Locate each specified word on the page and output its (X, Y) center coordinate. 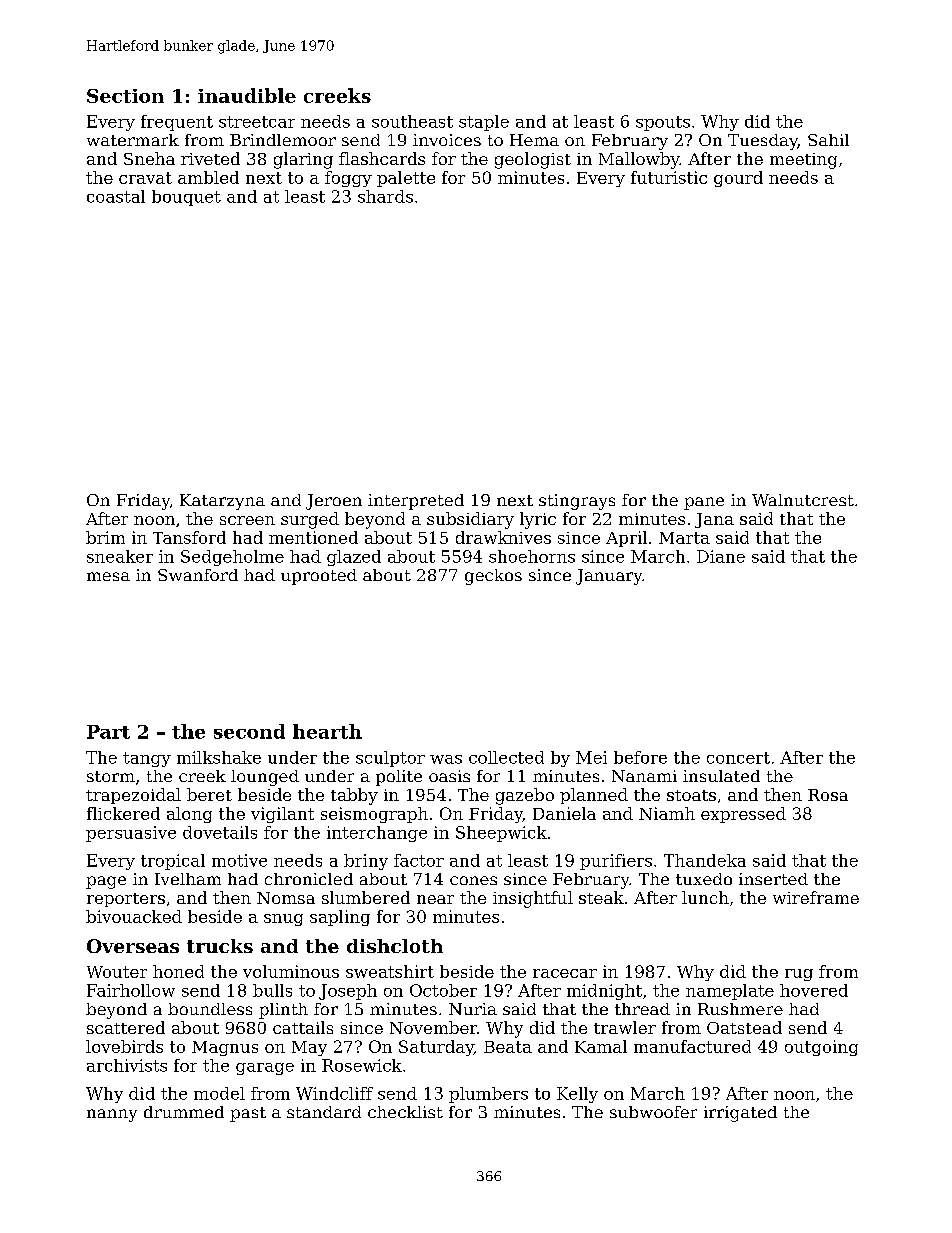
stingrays (577, 502)
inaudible (247, 95)
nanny (112, 1115)
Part (108, 732)
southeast (412, 121)
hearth (327, 731)
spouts (663, 123)
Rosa (828, 795)
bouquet (186, 198)
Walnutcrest (803, 500)
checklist (405, 1112)
